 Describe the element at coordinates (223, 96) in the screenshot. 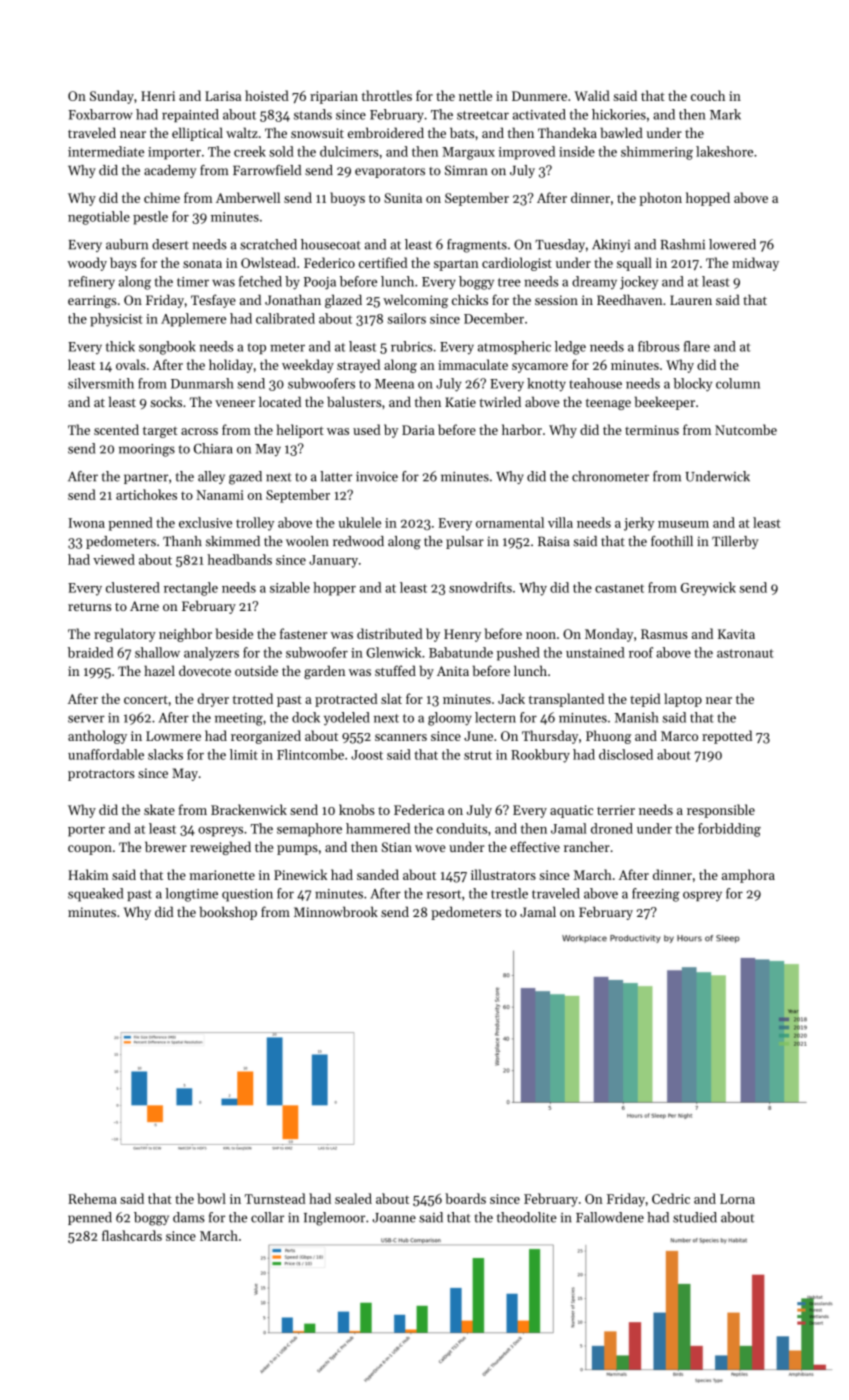

I see `Larisa` at that location.
